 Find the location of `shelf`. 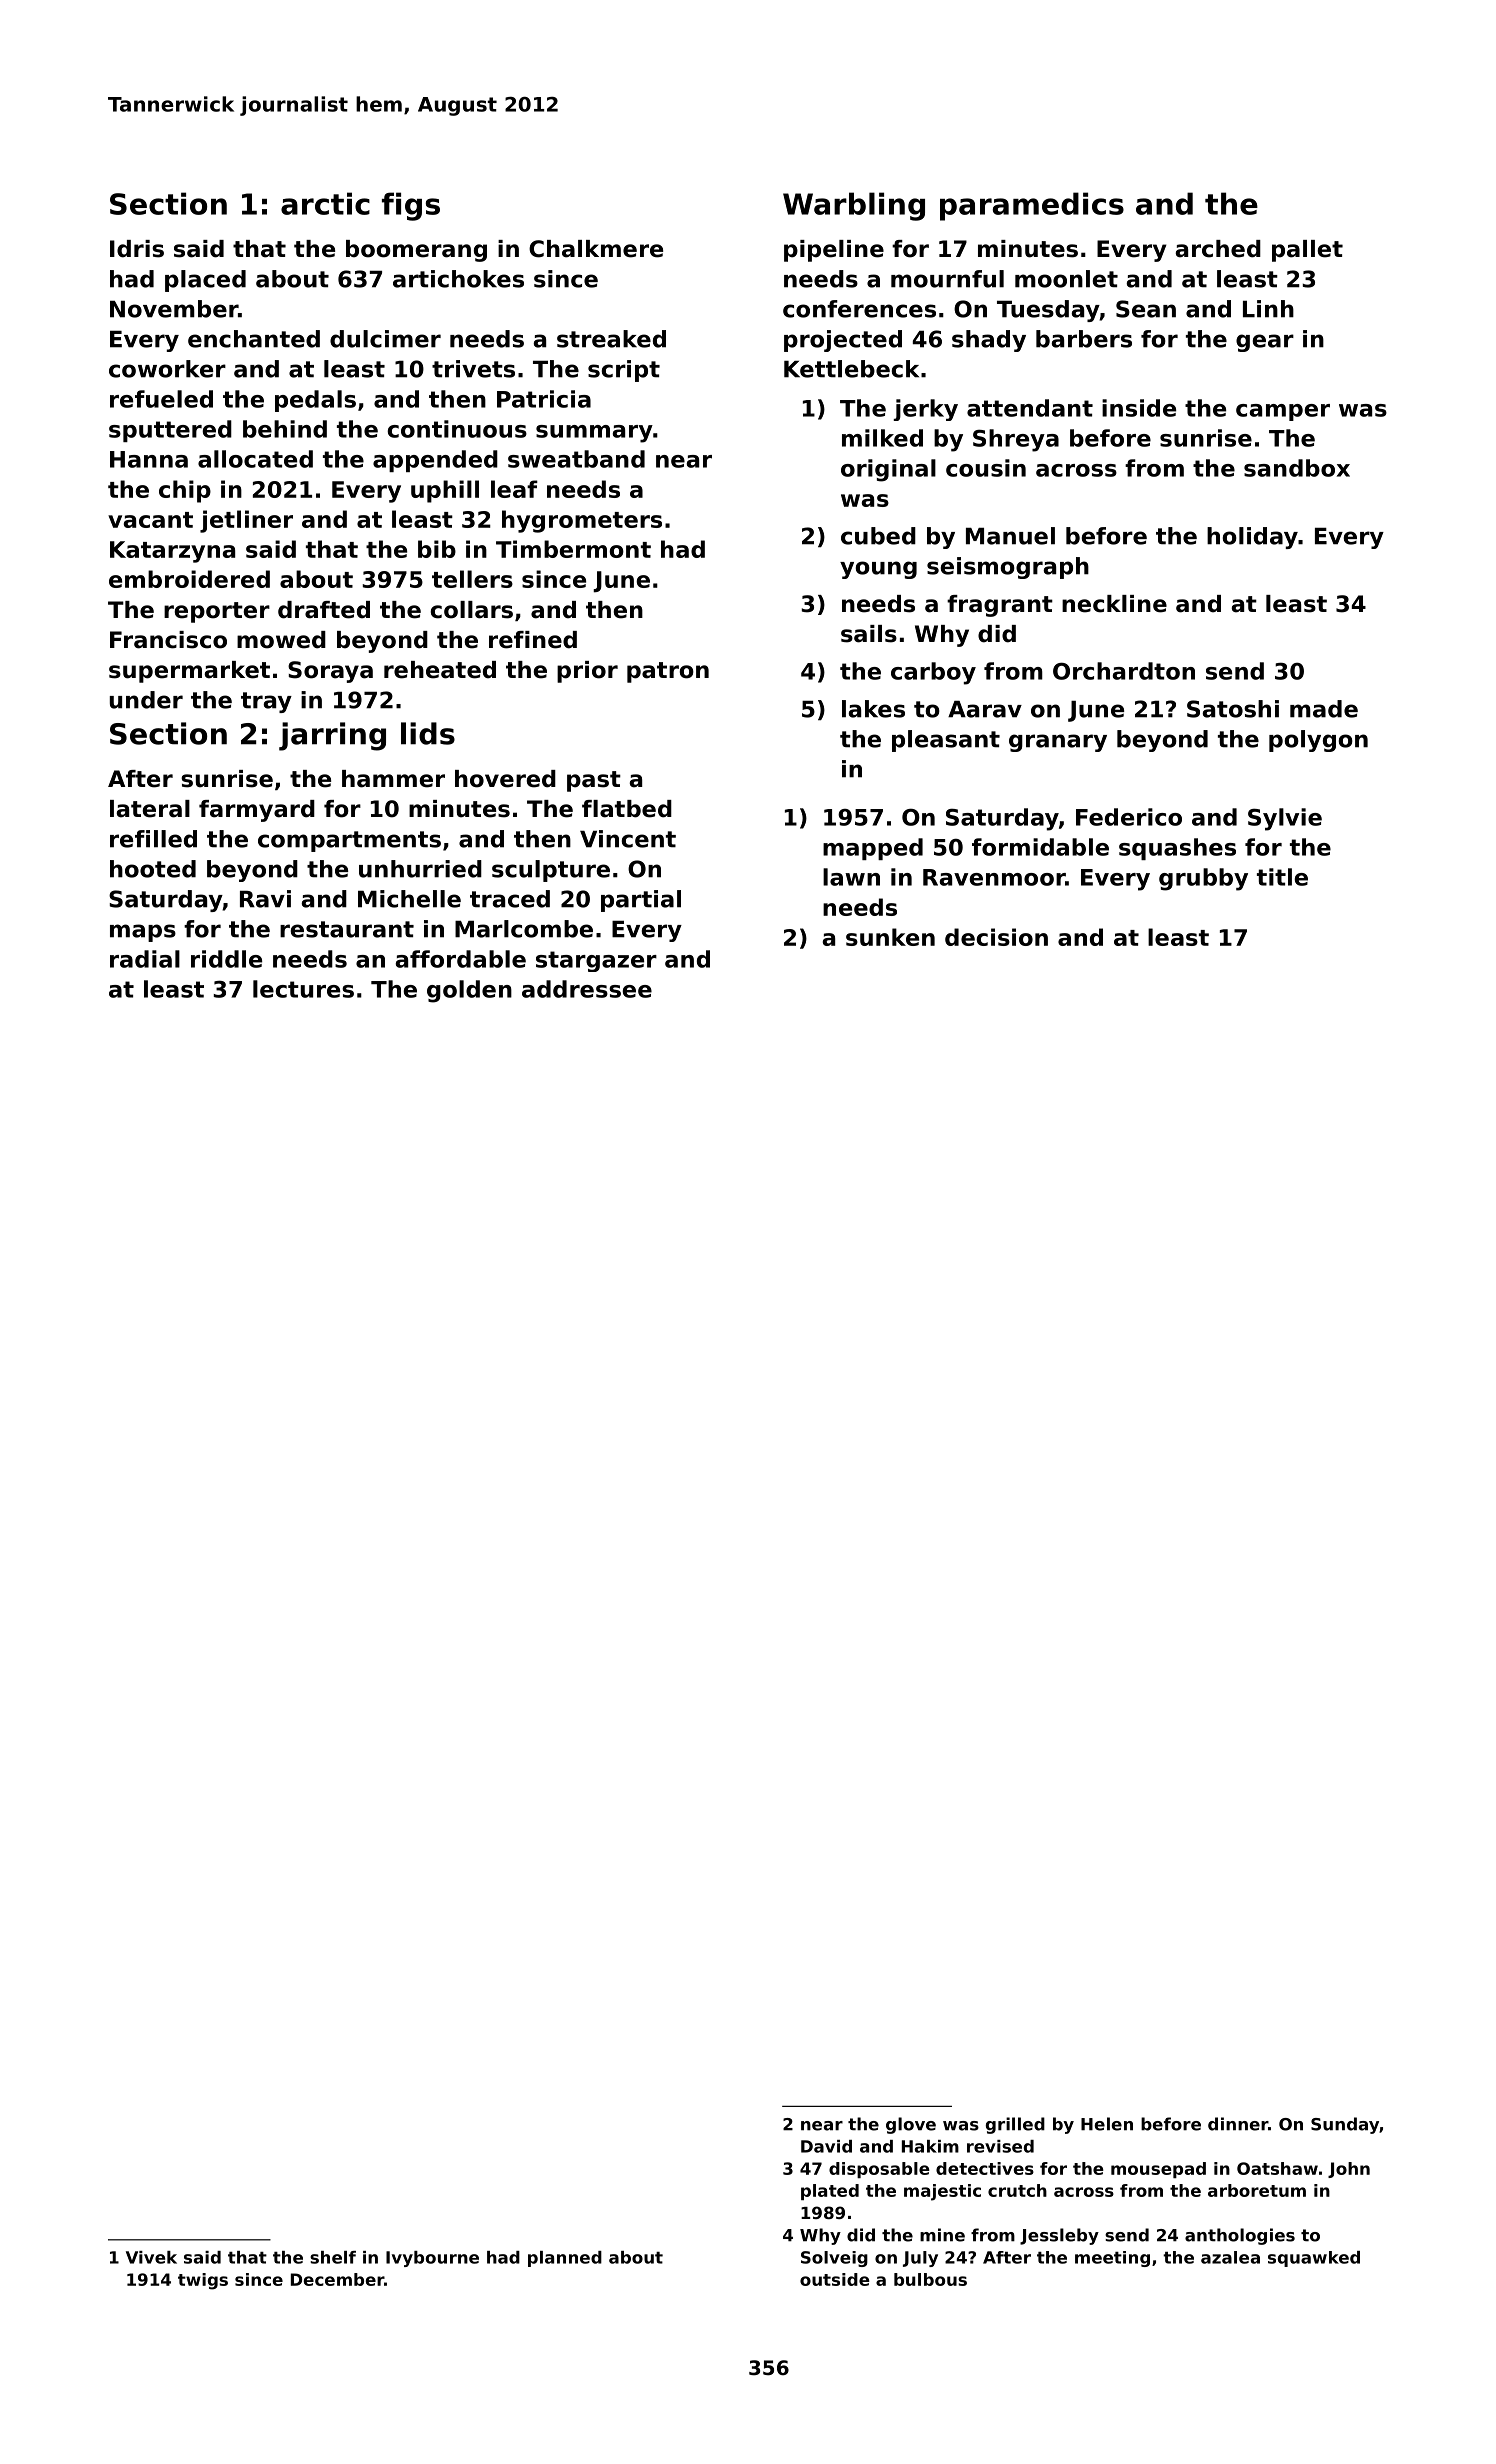

shelf is located at coordinates (333, 2257).
